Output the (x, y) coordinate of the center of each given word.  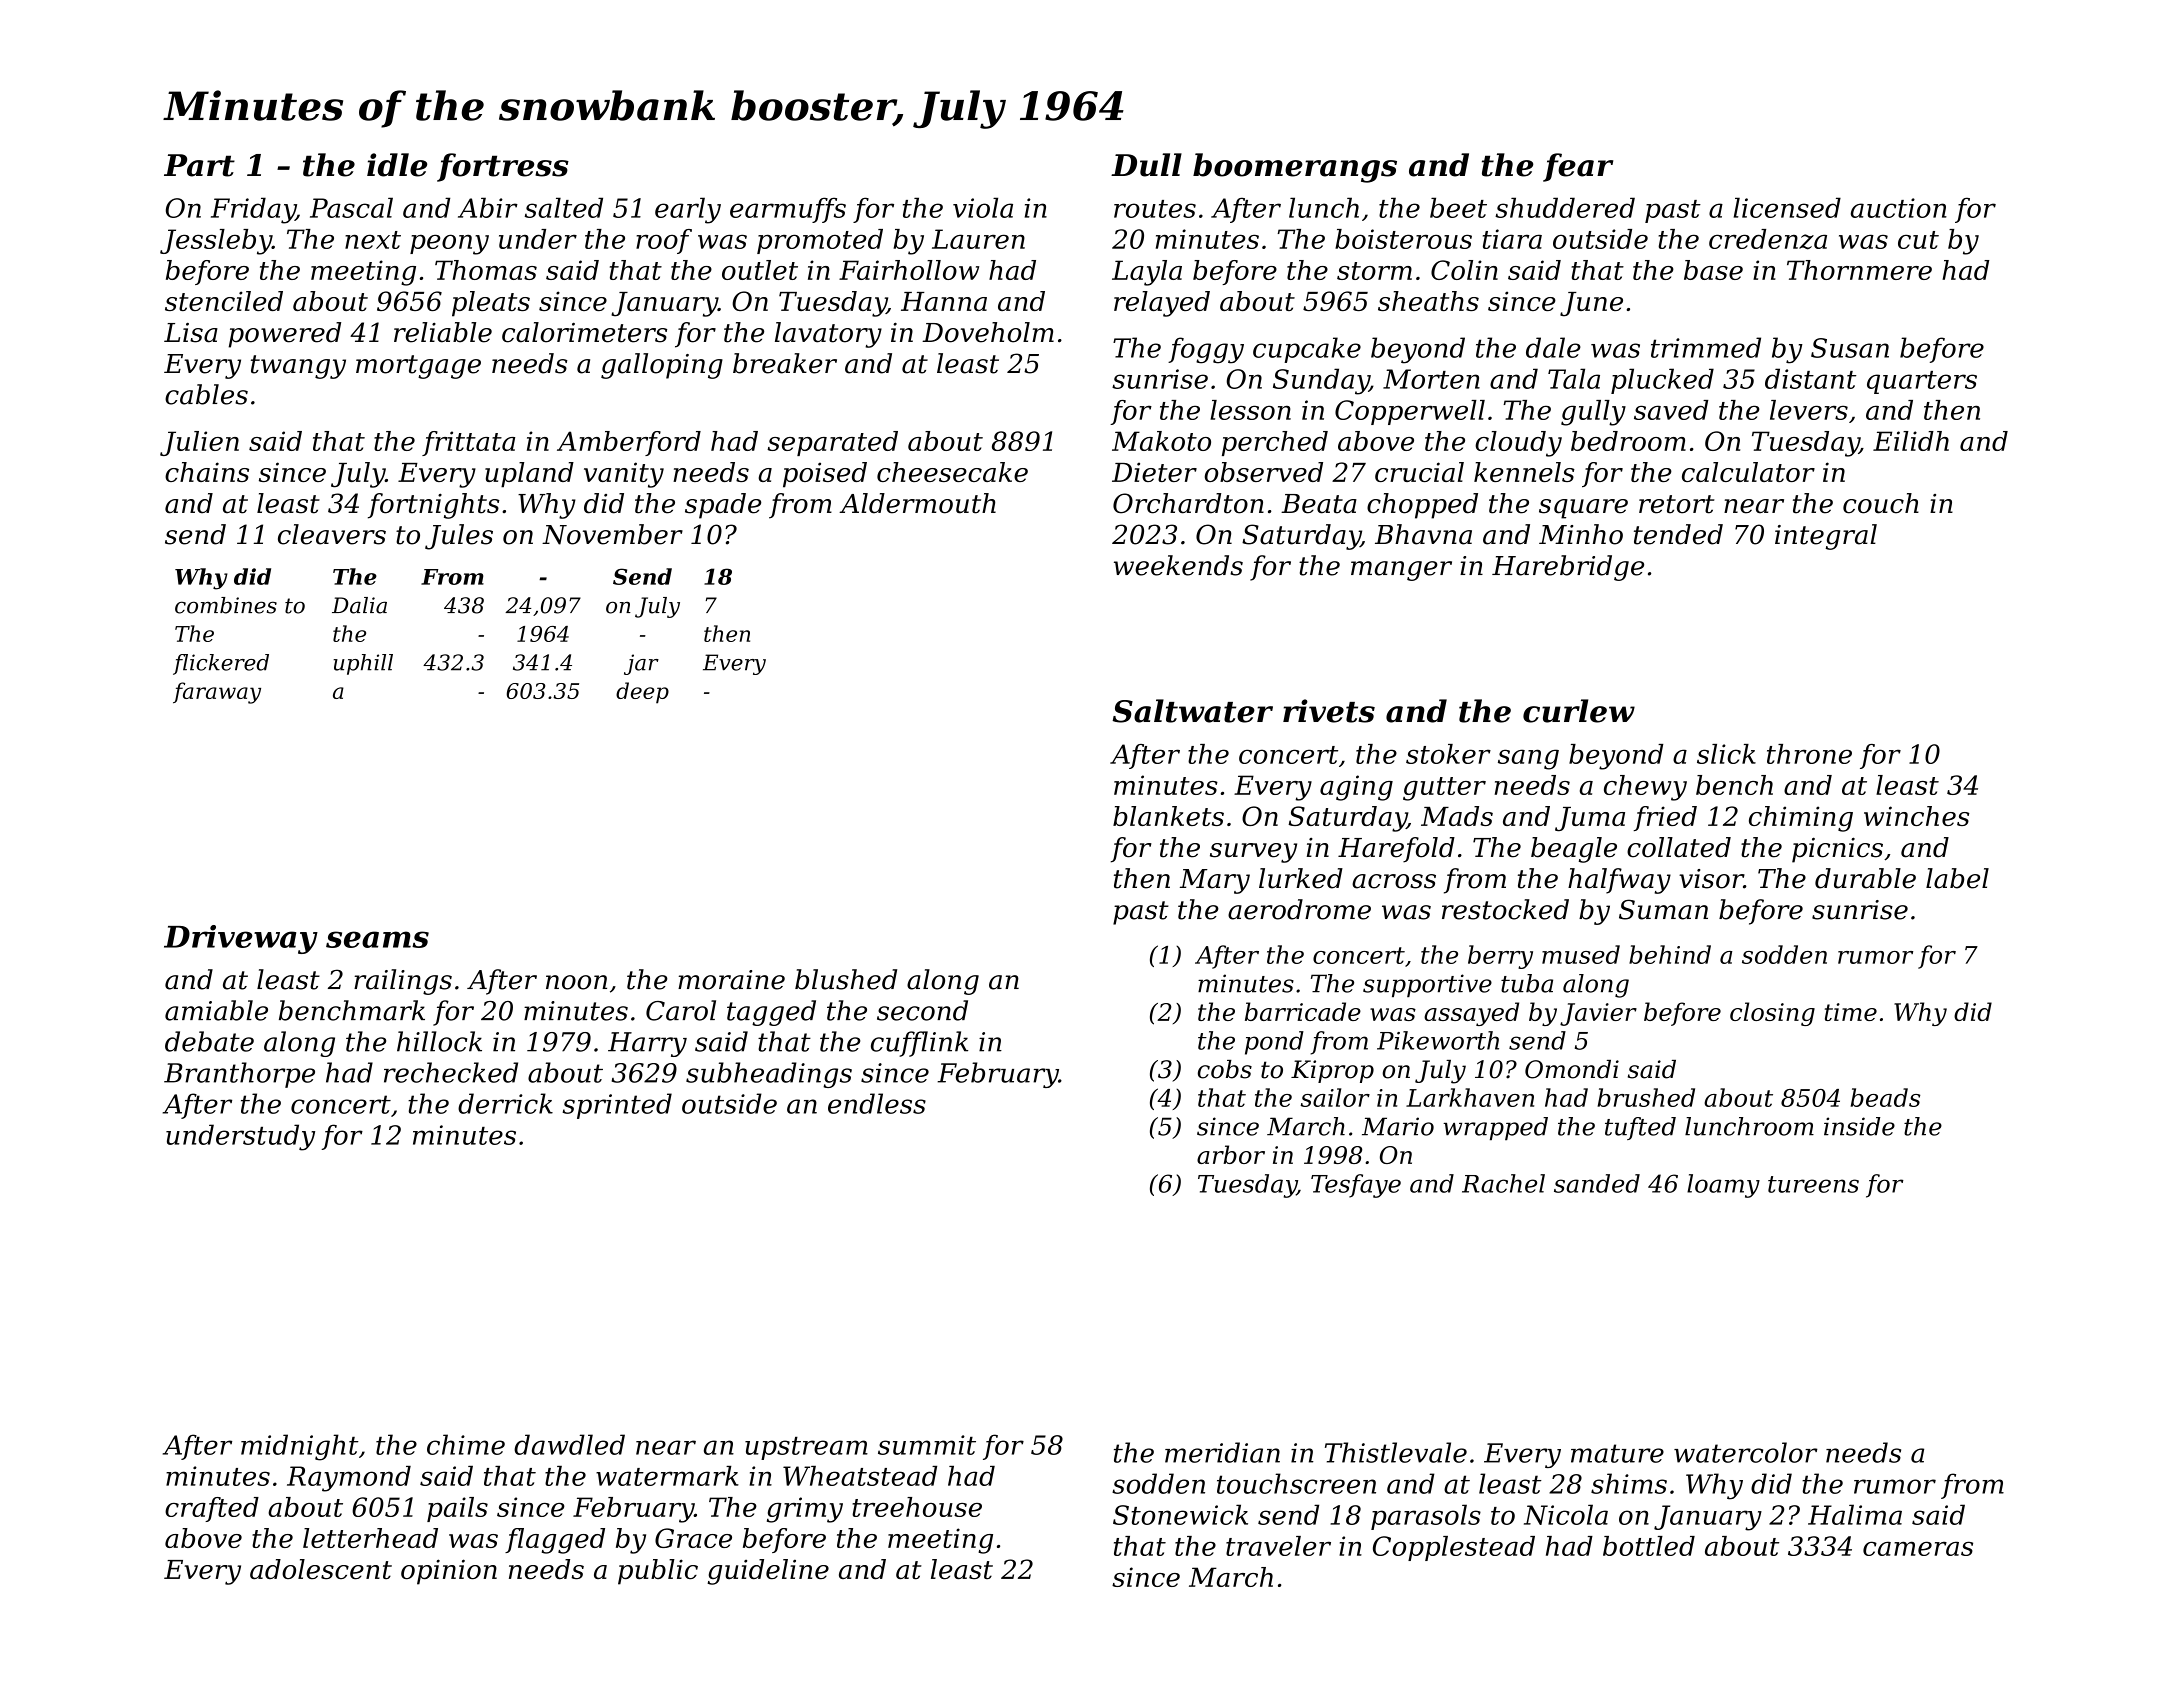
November (612, 534)
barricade (1303, 1011)
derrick (505, 1103)
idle (397, 165)
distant (1811, 378)
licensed (1787, 207)
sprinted (617, 1106)
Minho (1581, 534)
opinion (449, 1572)
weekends (1178, 565)
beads (1885, 1097)
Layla (1147, 273)
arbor (1231, 1154)
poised (825, 475)
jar (641, 664)
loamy (1723, 1186)
